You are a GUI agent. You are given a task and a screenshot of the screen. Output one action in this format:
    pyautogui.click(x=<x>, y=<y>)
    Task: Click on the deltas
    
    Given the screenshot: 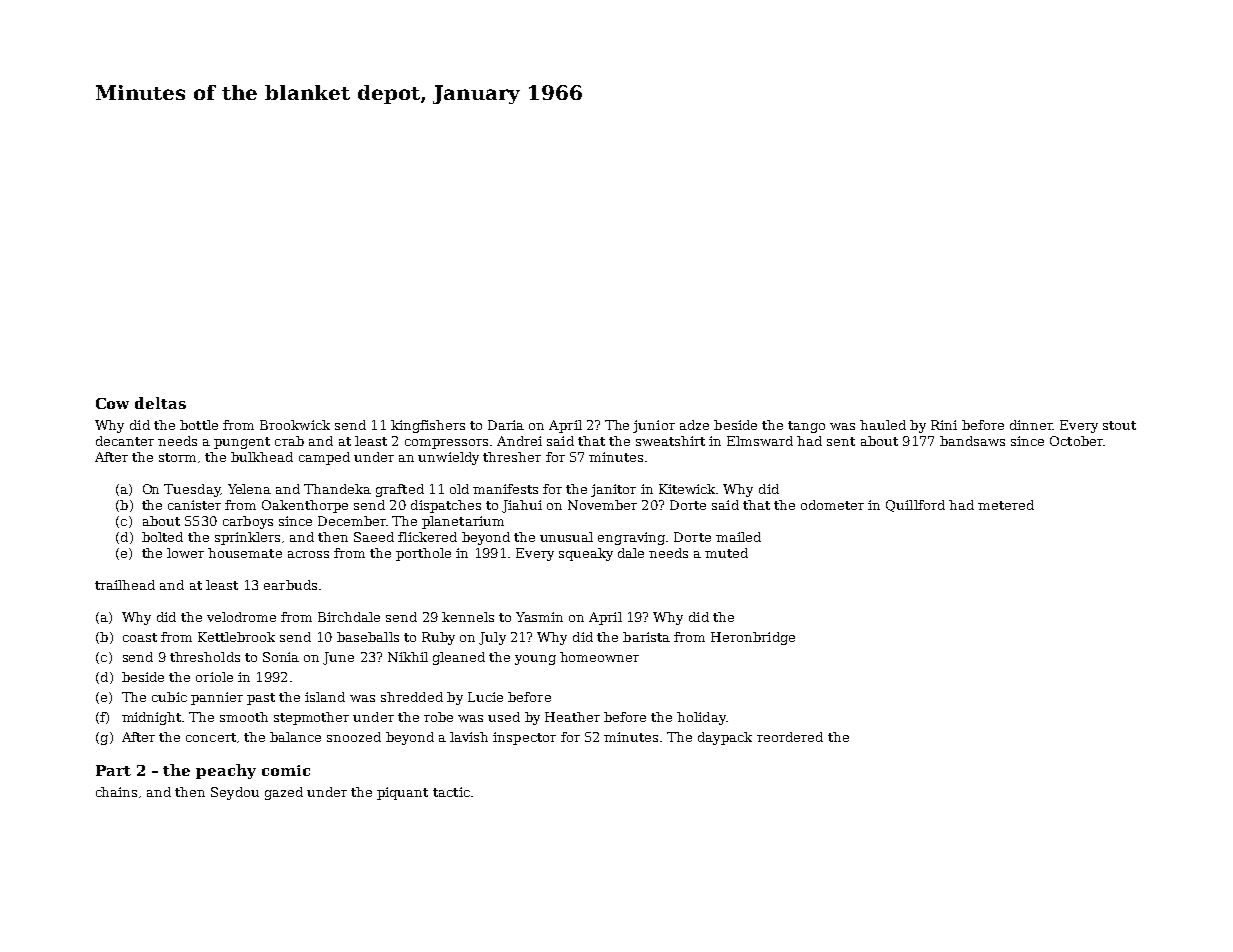 What is the action you would take?
    pyautogui.click(x=160, y=403)
